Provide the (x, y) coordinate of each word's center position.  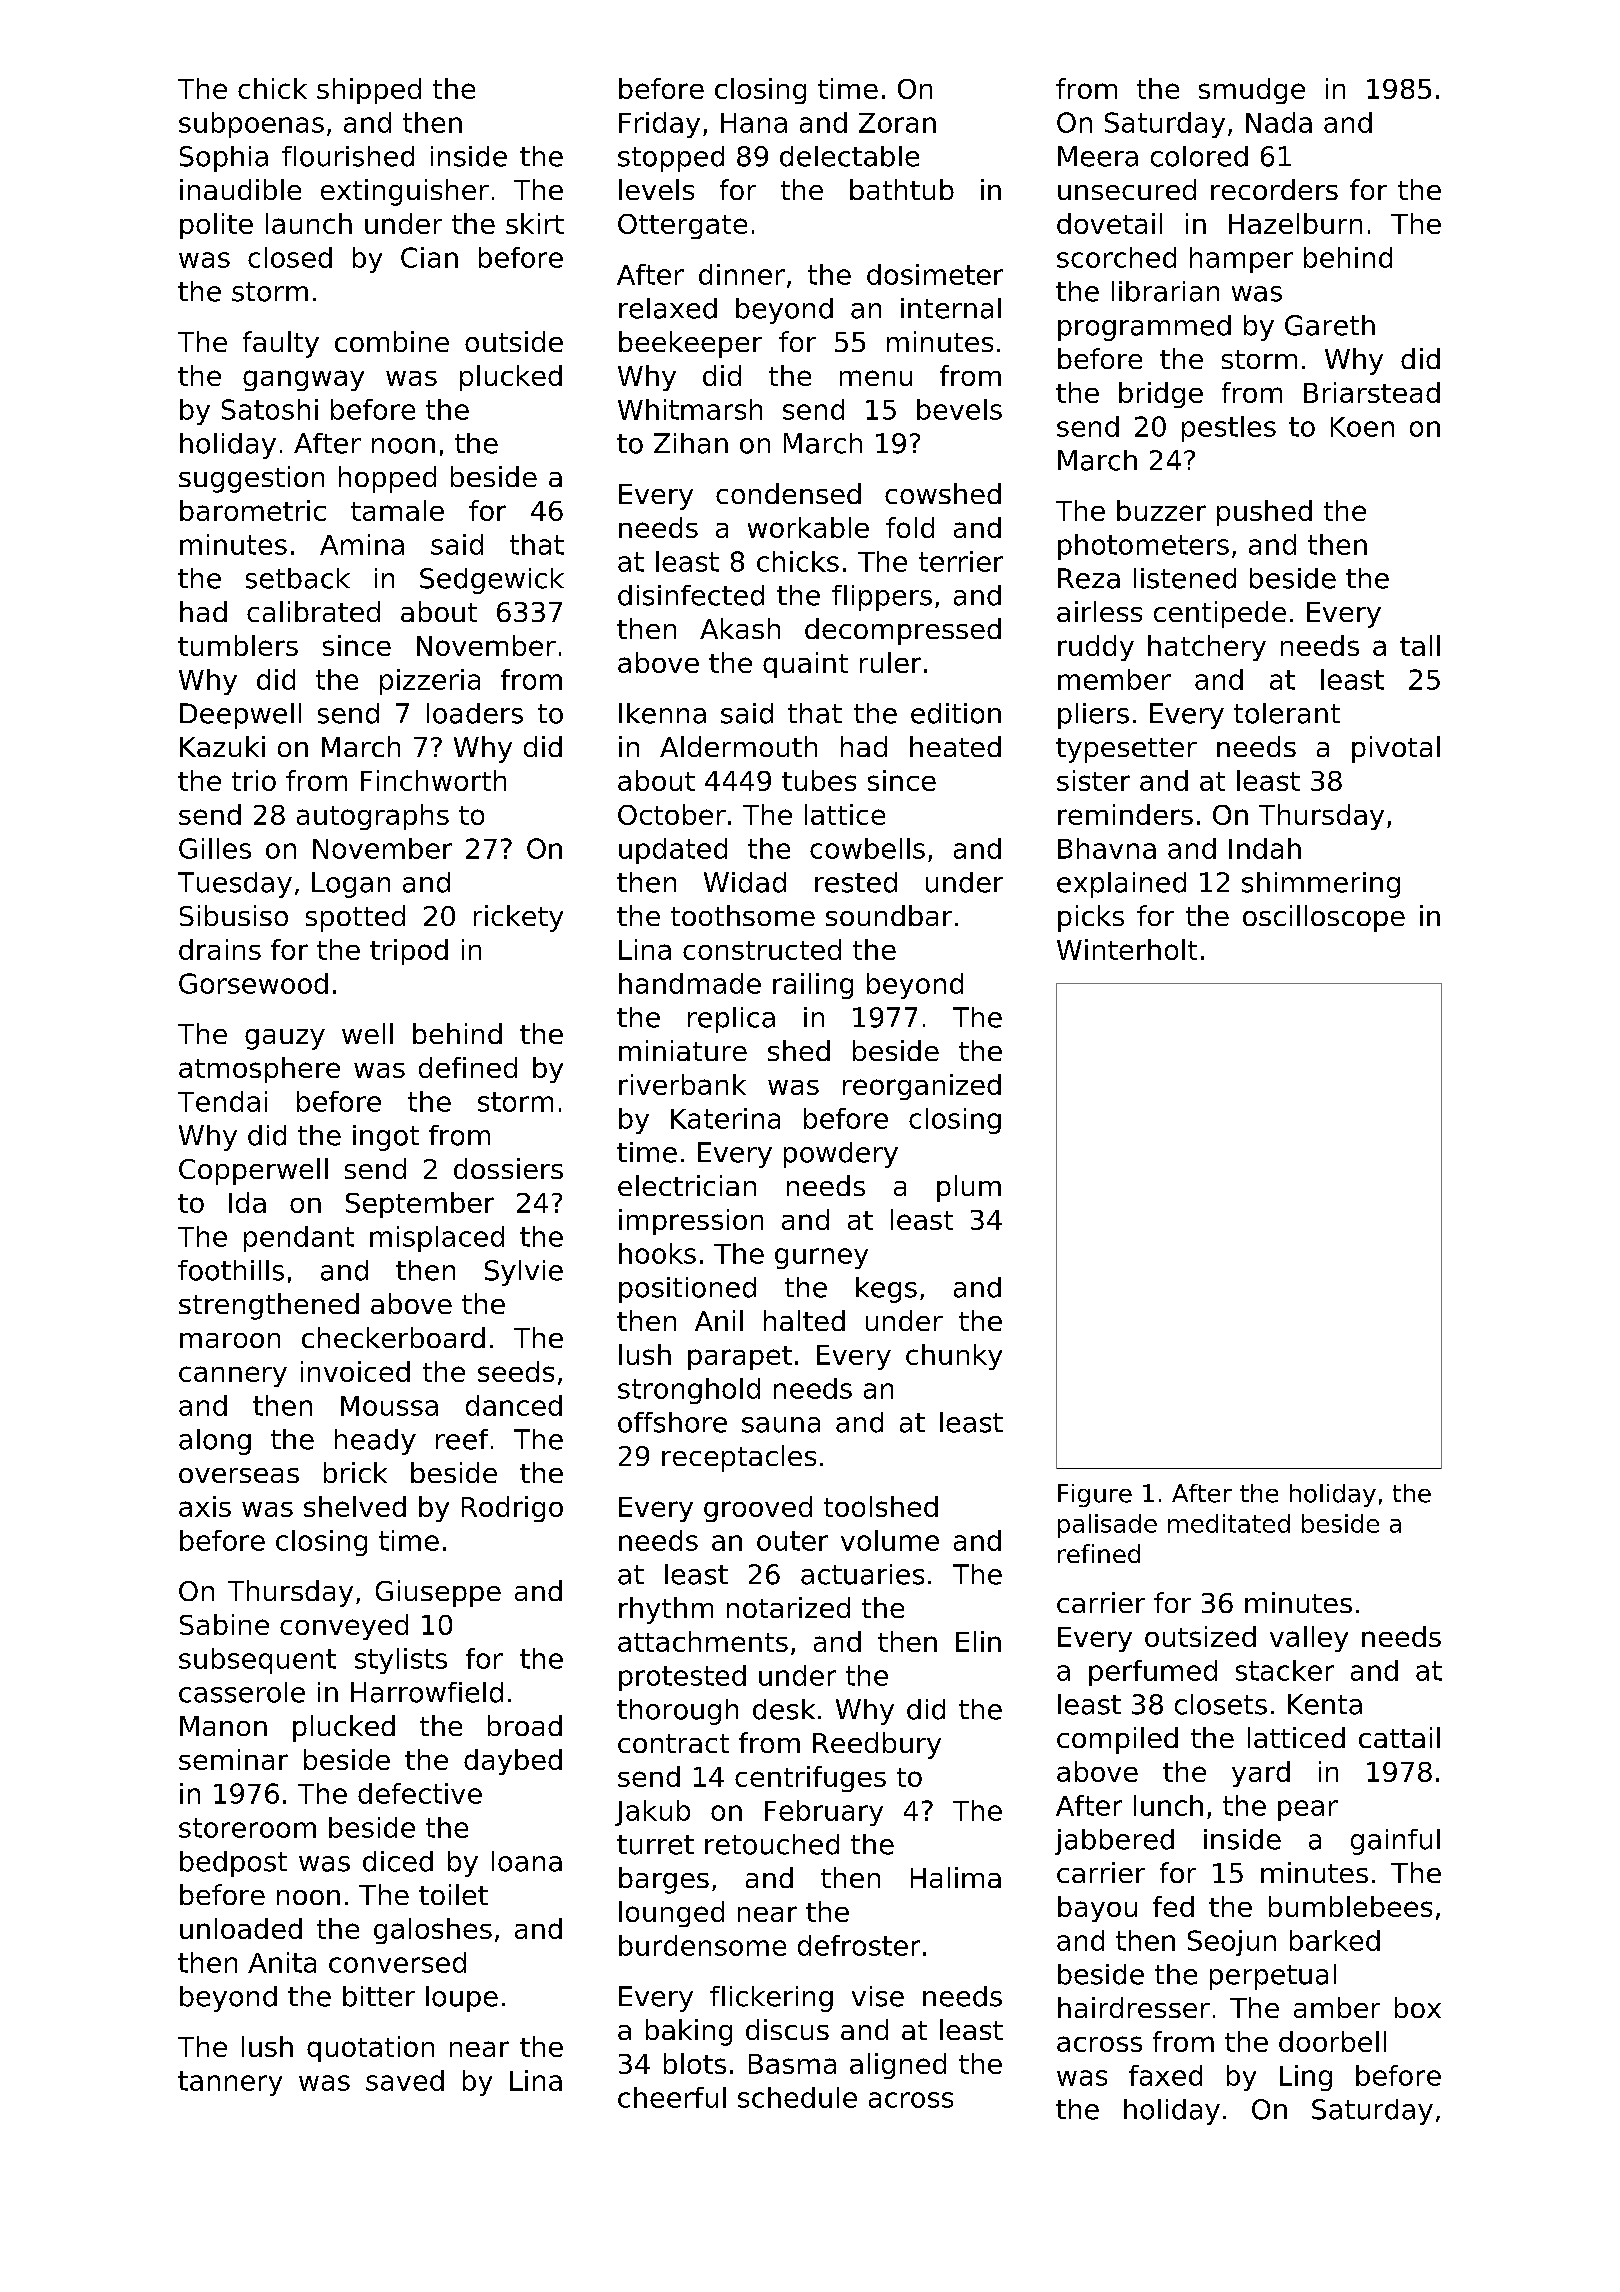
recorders (1274, 189)
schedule (797, 2097)
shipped (369, 91)
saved (405, 2080)
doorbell (1332, 2041)
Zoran (897, 123)
